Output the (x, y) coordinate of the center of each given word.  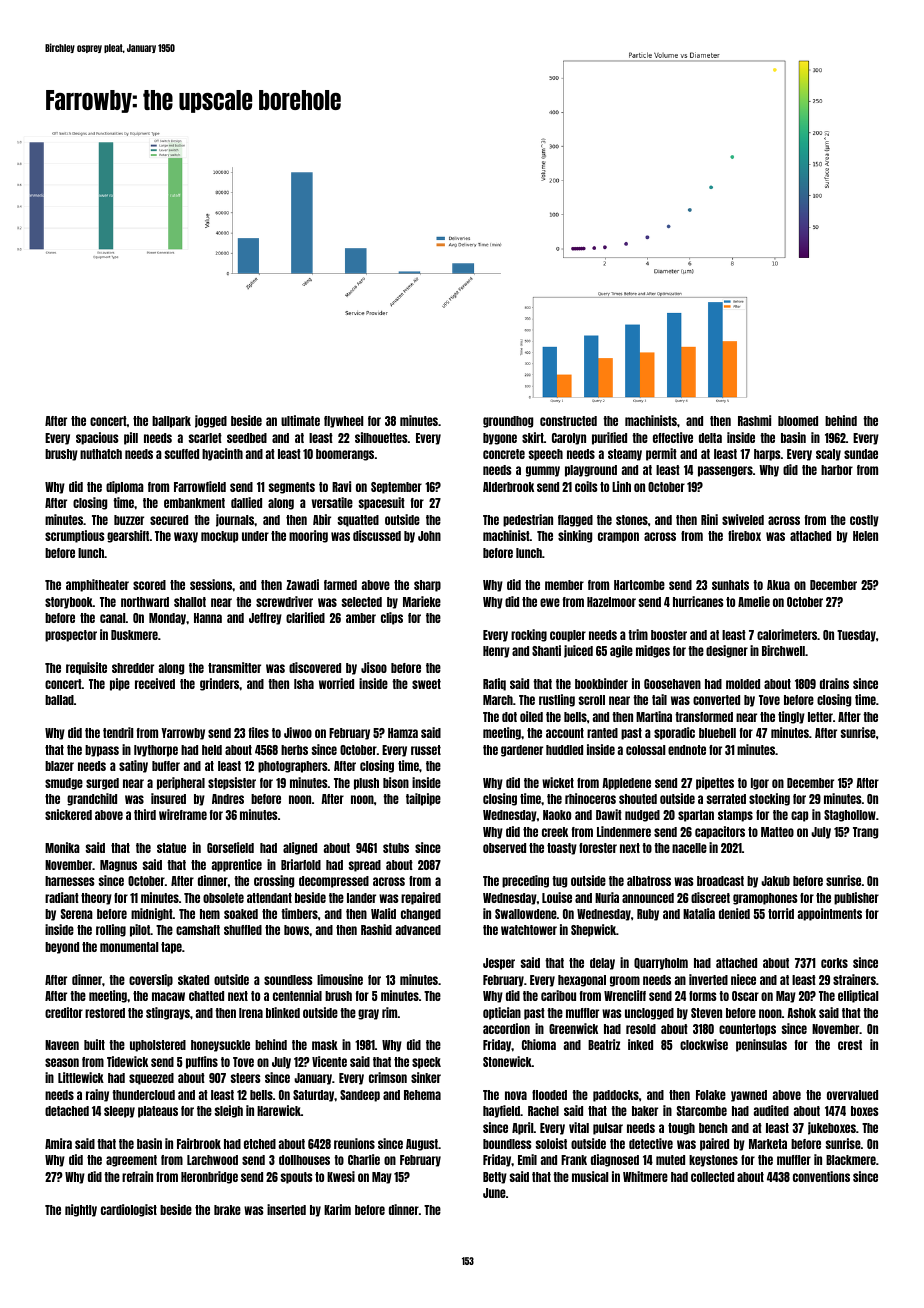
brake (227, 1210)
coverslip (151, 980)
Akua (778, 585)
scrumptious (75, 536)
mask (325, 1045)
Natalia (699, 913)
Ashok (801, 1013)
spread (364, 866)
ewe (550, 602)
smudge (64, 784)
